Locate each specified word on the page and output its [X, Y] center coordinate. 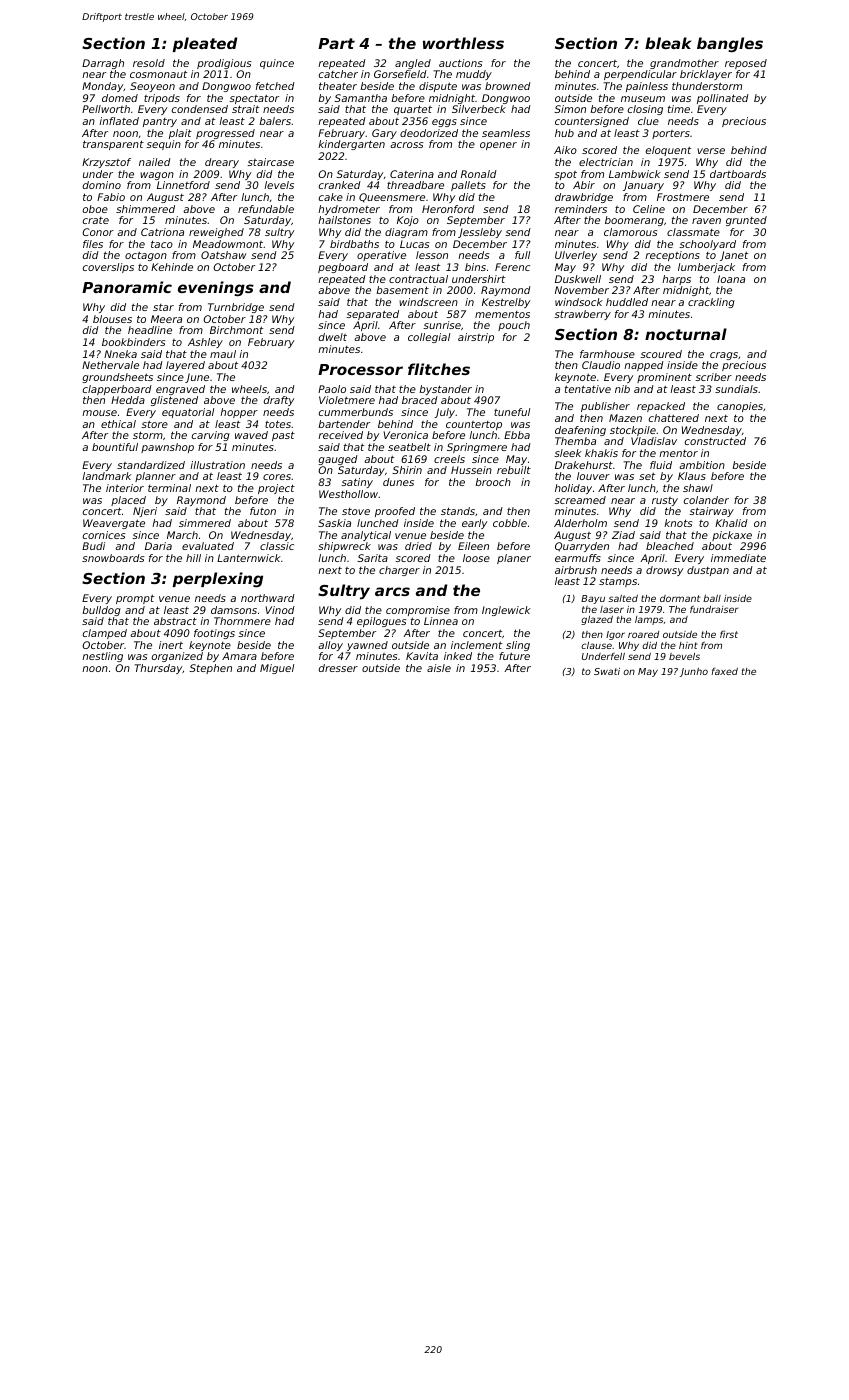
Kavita [422, 656]
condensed [200, 109]
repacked [661, 407]
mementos [502, 314]
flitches [439, 369]
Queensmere [392, 197]
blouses [112, 319]
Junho [694, 672]
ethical [118, 424]
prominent [664, 378]
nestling [102, 657]
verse [711, 151]
